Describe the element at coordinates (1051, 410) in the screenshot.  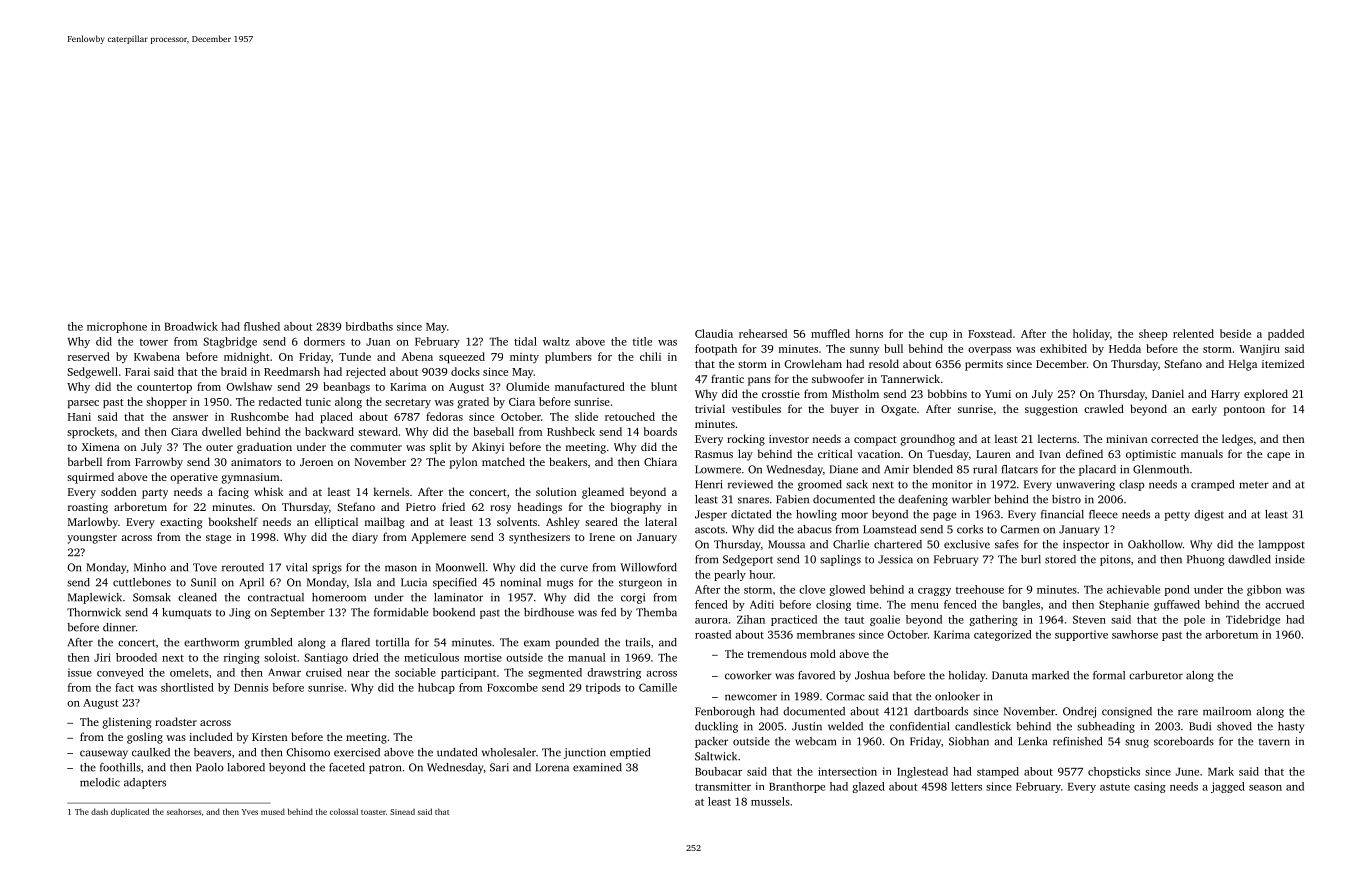
I see `suggestion` at that location.
